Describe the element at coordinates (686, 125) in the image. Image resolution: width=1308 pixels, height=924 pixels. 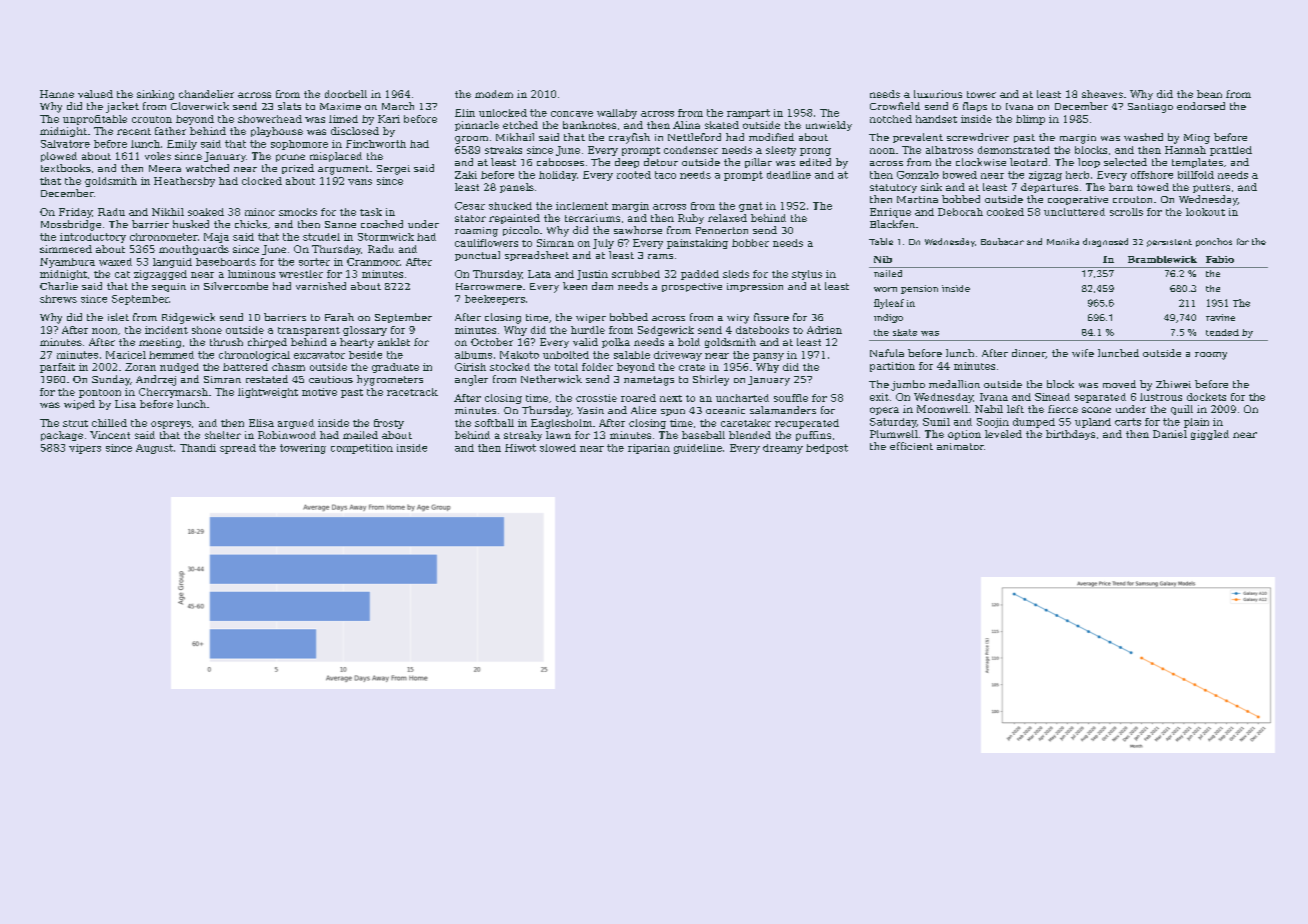
I see `Alina` at that location.
